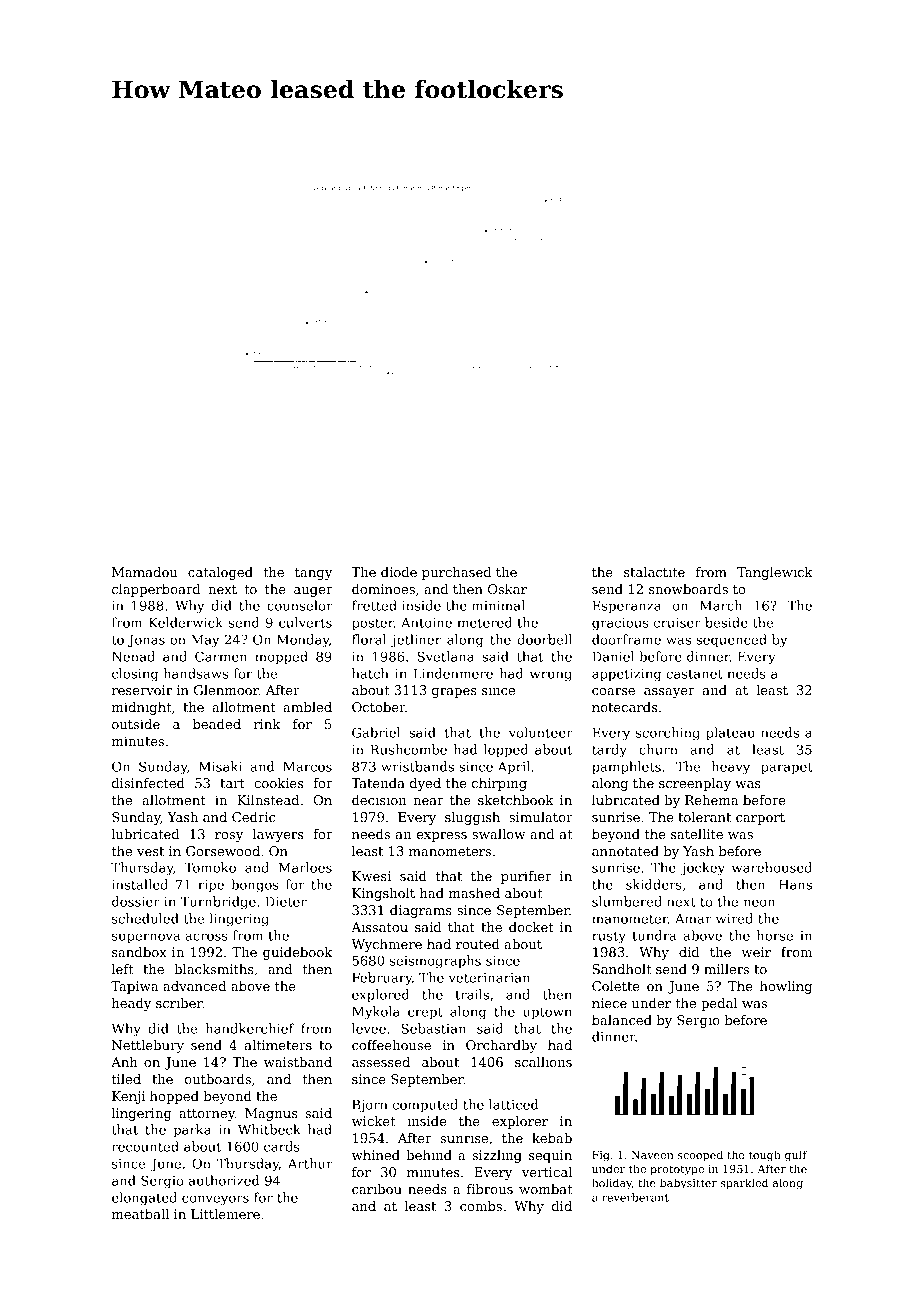 This screenshot has width=924, height=1308. Describe the element at coordinates (148, 783) in the screenshot. I see `disinfected` at that location.
